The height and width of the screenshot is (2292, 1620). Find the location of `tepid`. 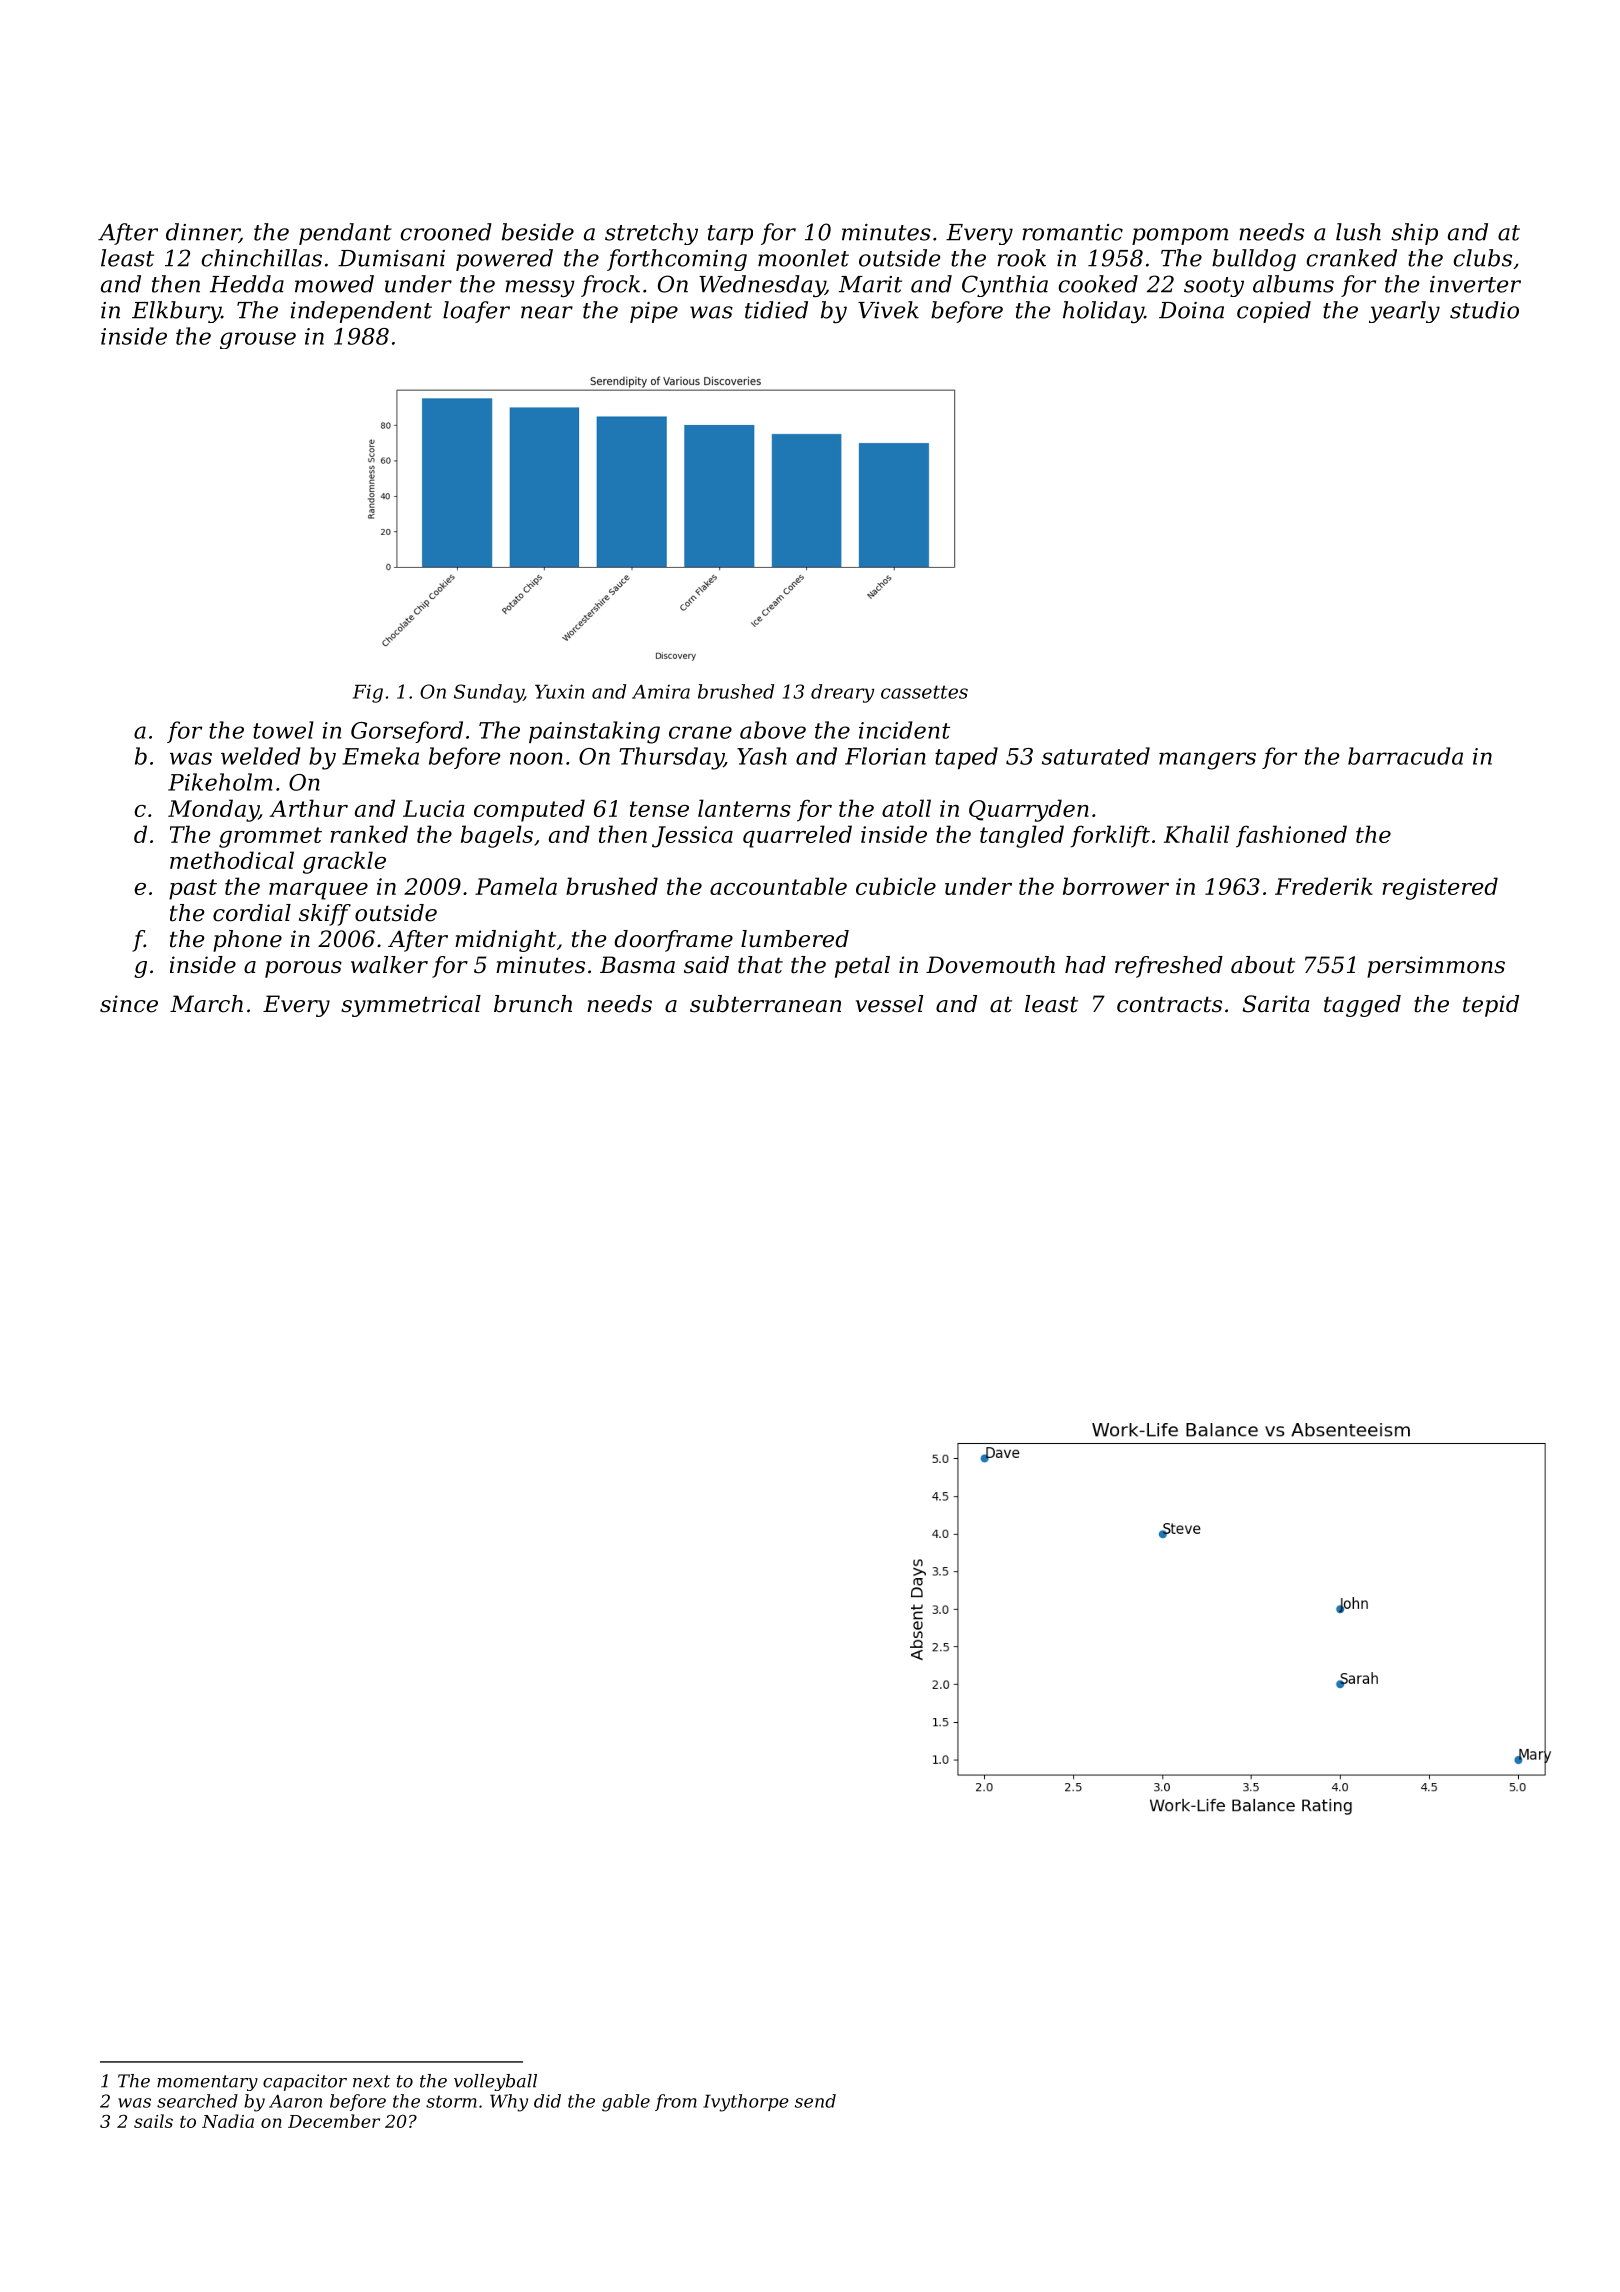

tepid is located at coordinates (1491, 1006).
